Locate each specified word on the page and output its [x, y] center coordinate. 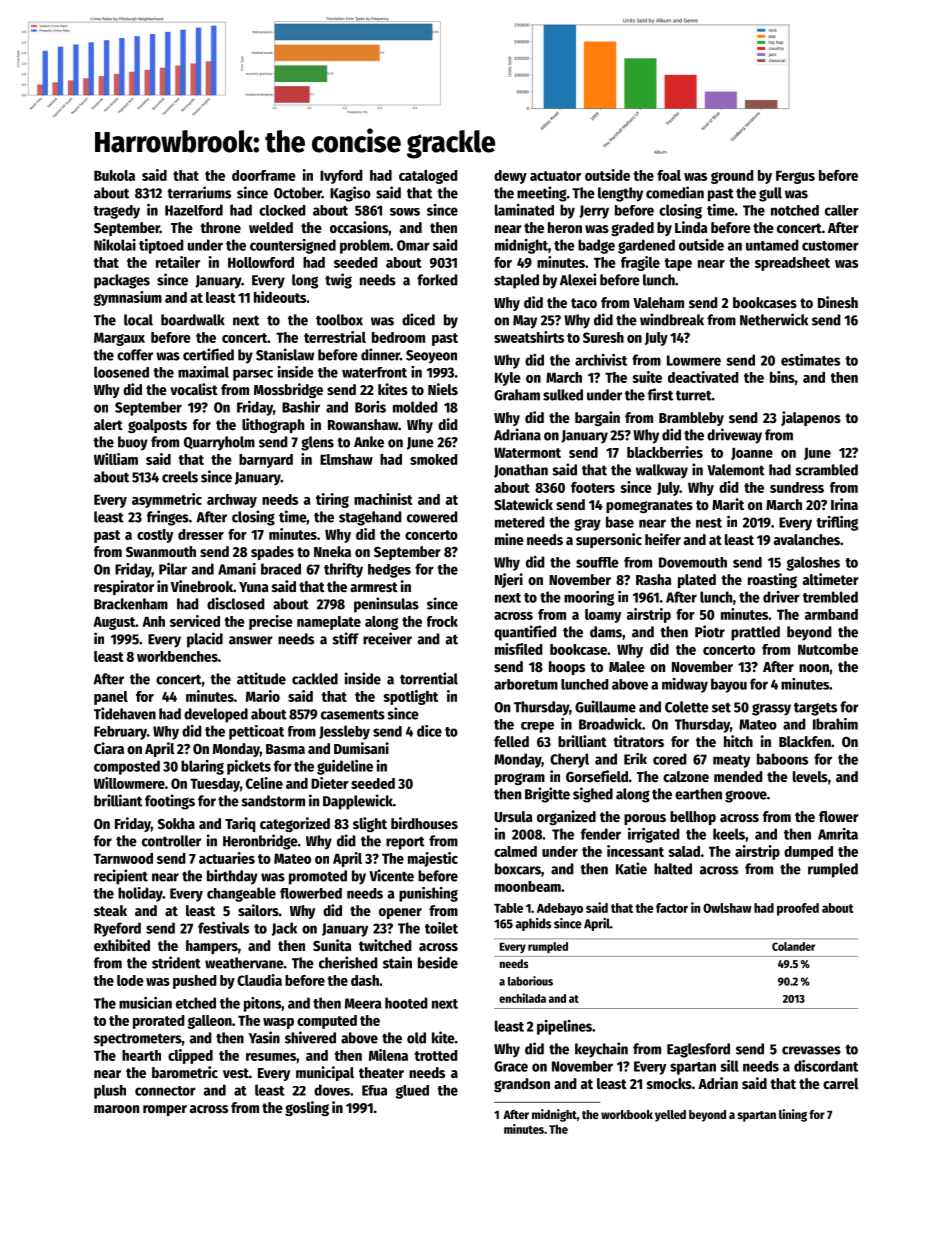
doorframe [264, 175]
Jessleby [344, 732]
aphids [533, 924]
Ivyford [341, 177]
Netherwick [774, 319]
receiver [387, 638]
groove [746, 796]
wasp [278, 1023]
